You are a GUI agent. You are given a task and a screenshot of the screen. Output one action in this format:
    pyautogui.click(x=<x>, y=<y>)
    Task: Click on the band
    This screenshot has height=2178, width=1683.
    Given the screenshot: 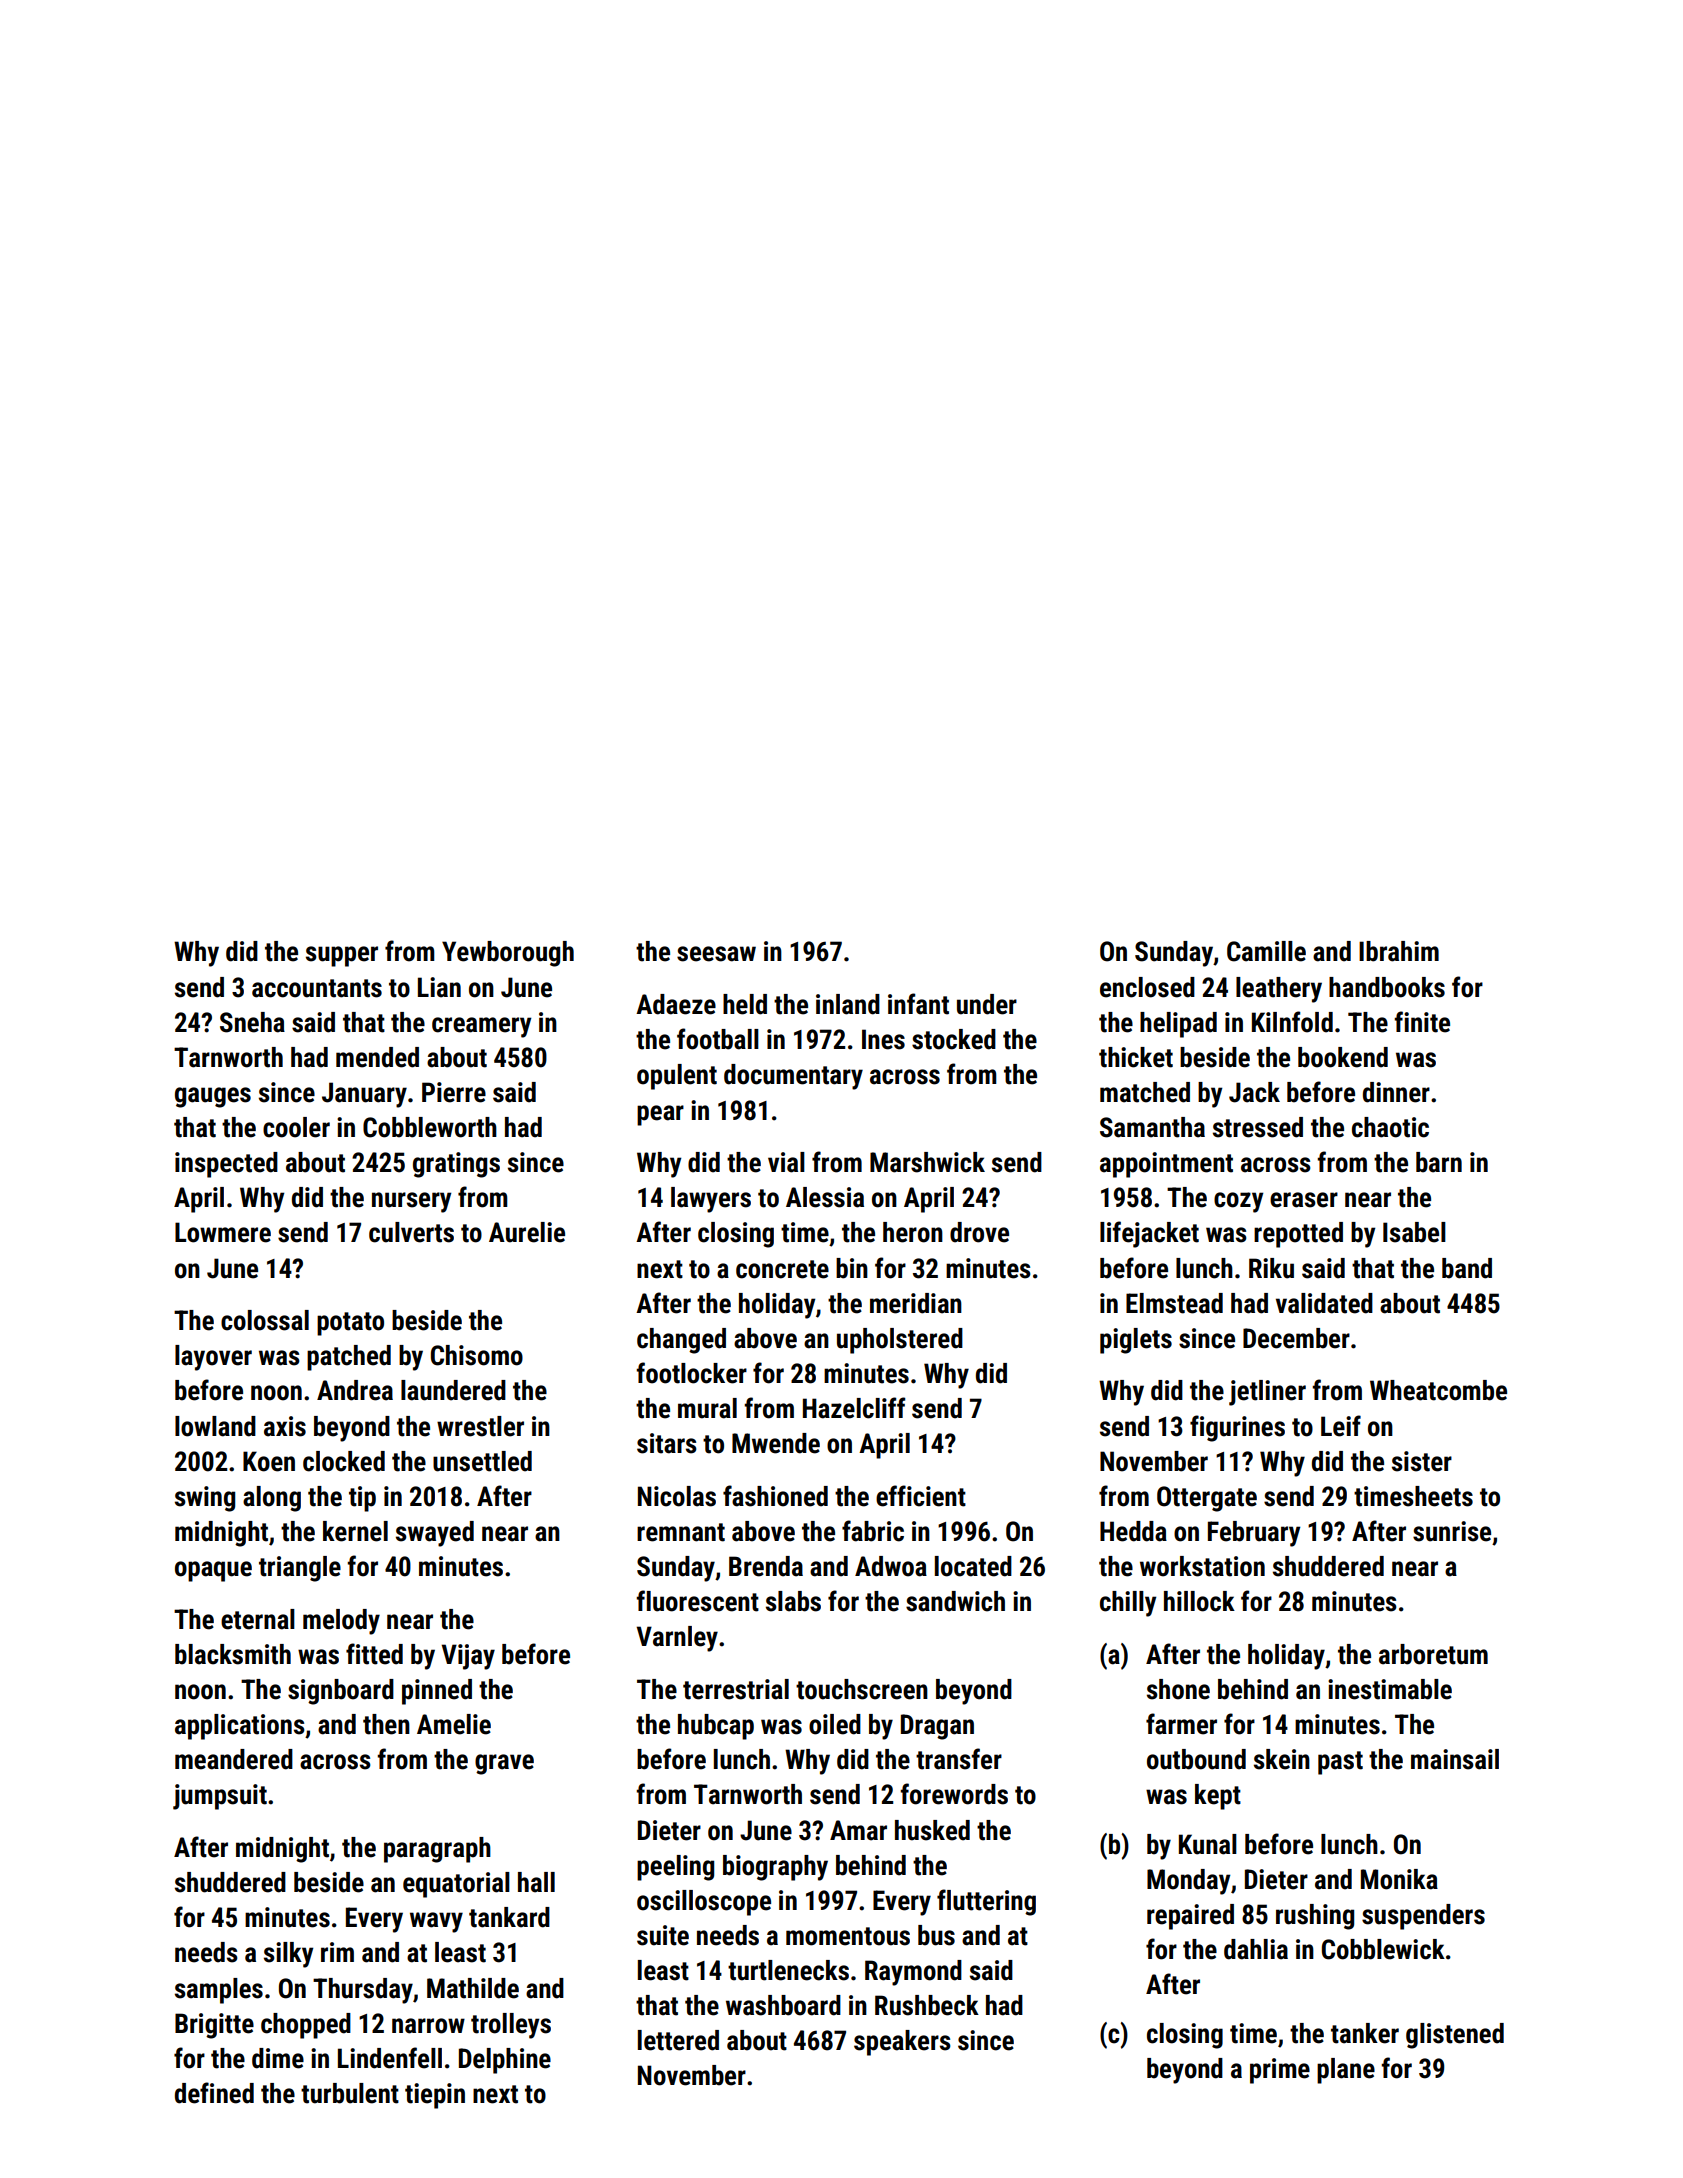 What is the action you would take?
    pyautogui.click(x=1467, y=1268)
